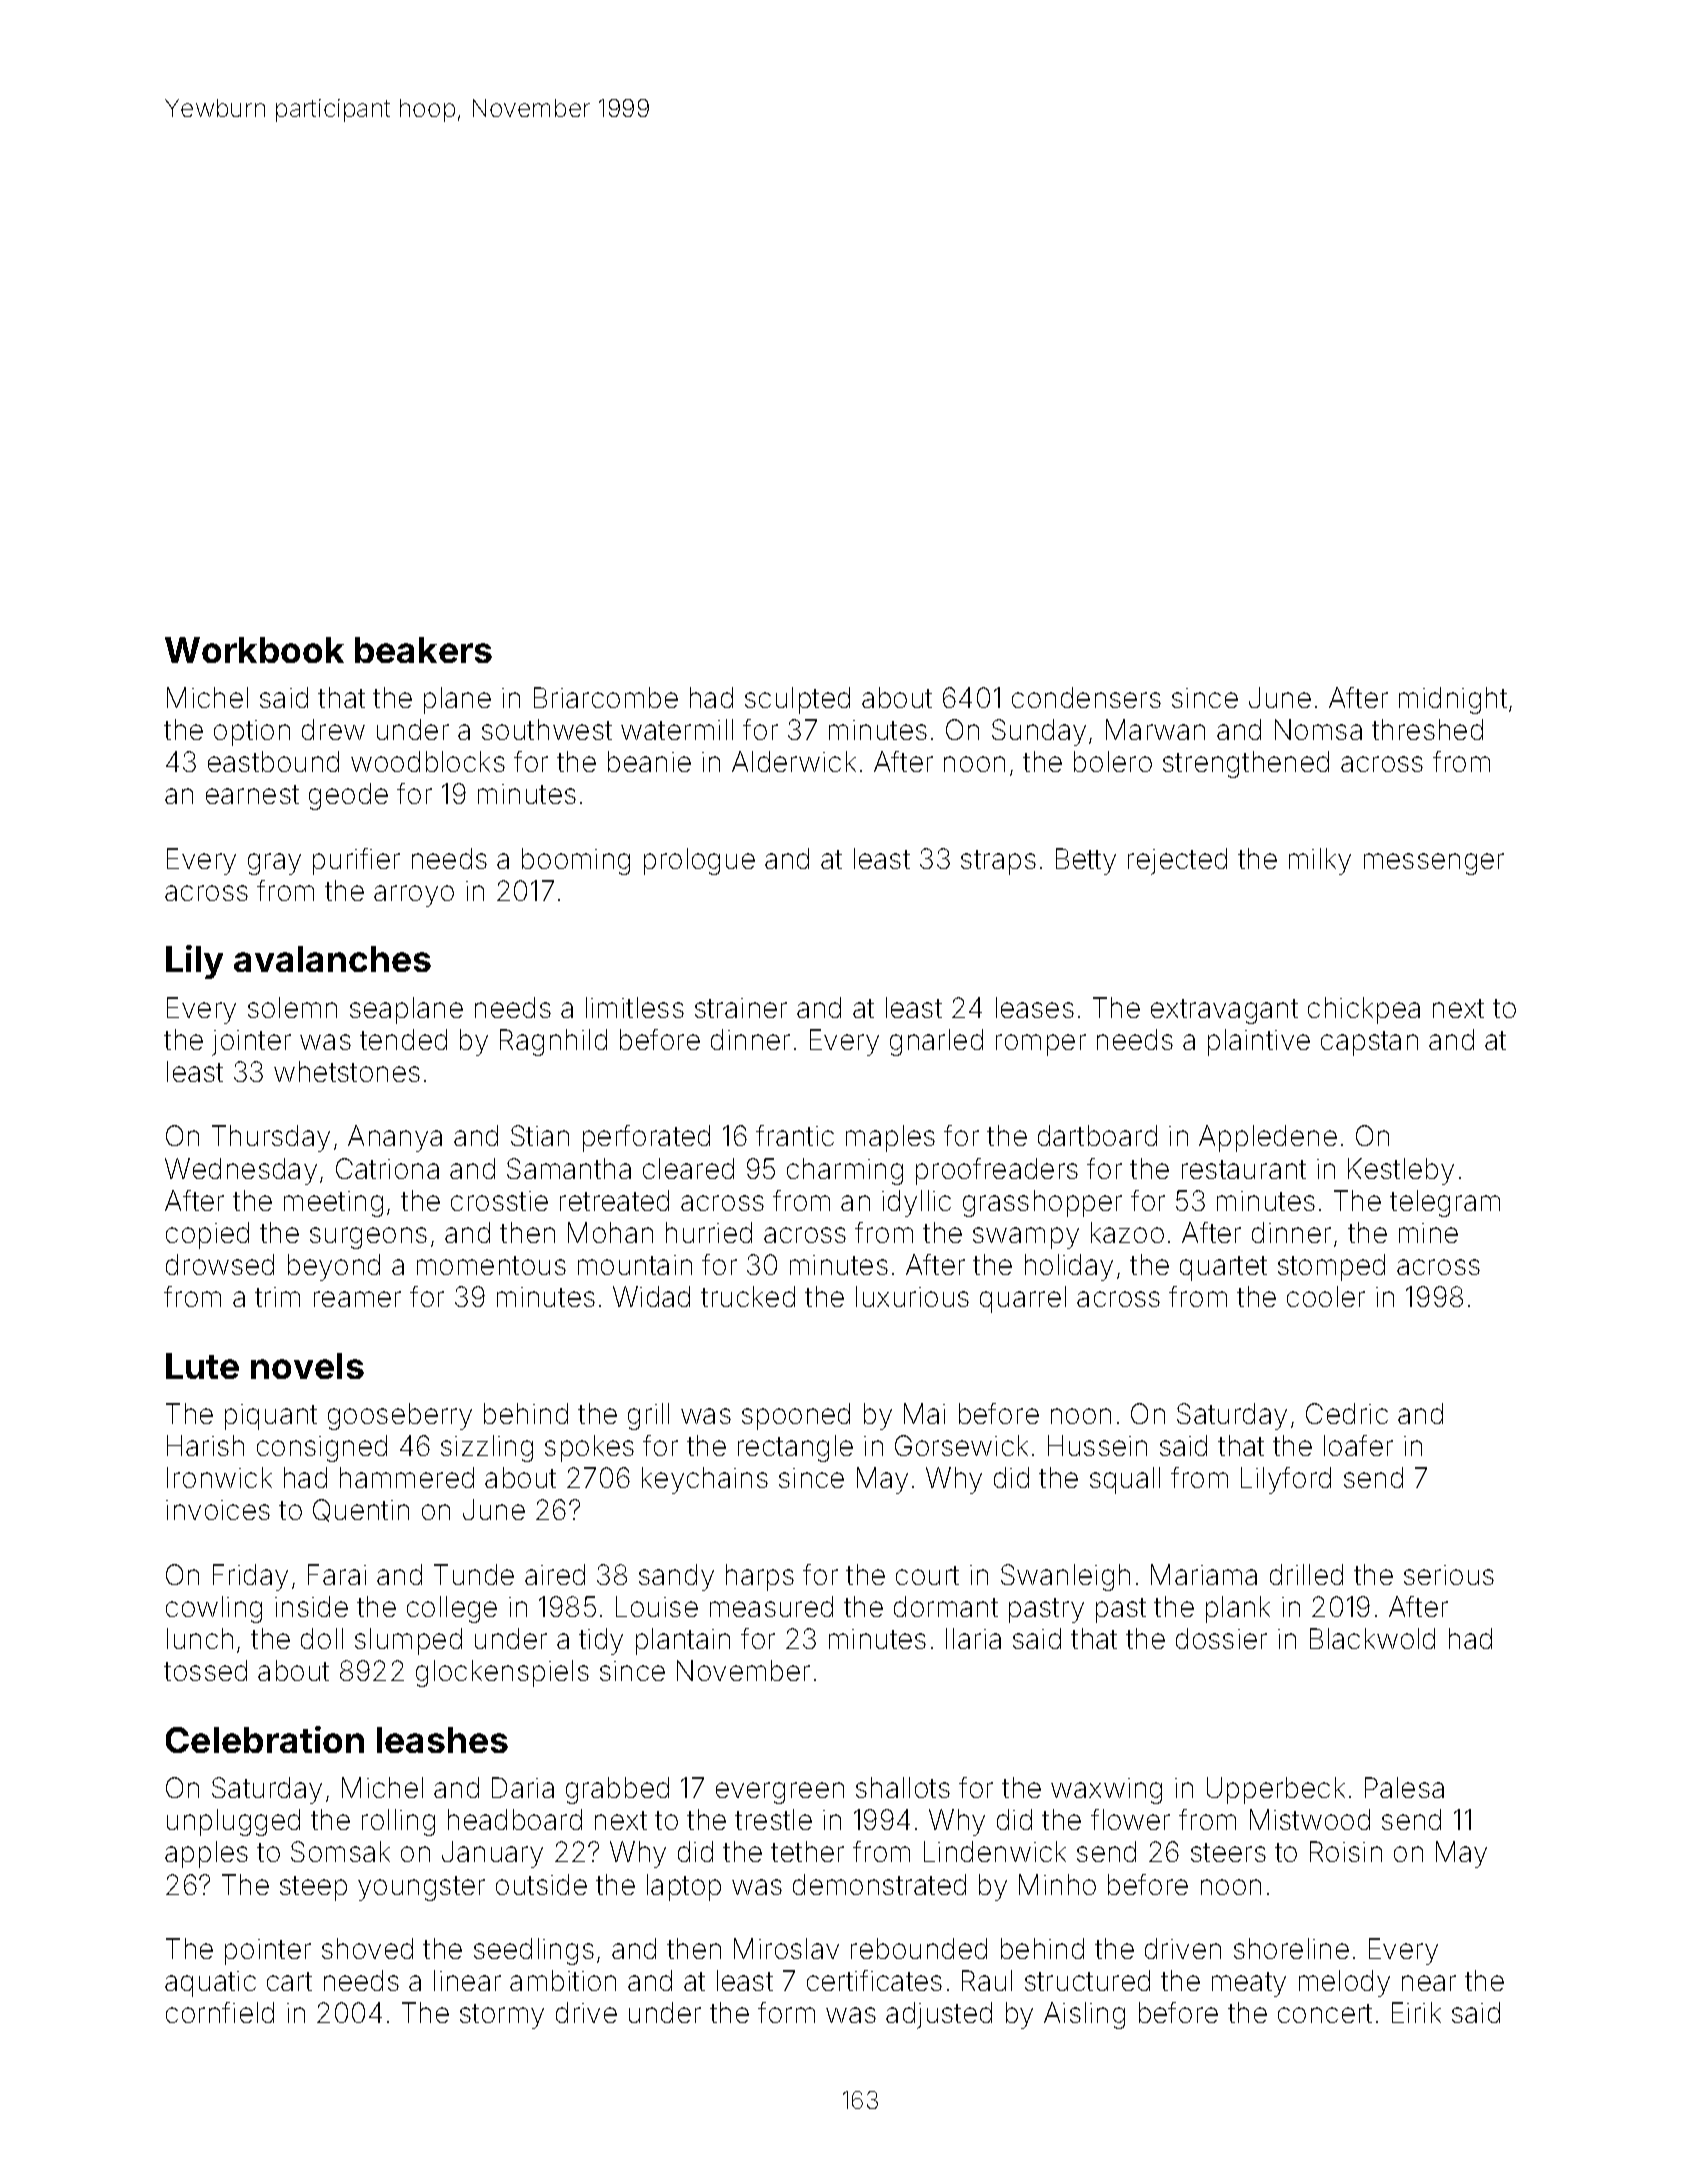  What do you see at coordinates (1086, 697) in the page?
I see `condensers` at bounding box center [1086, 697].
